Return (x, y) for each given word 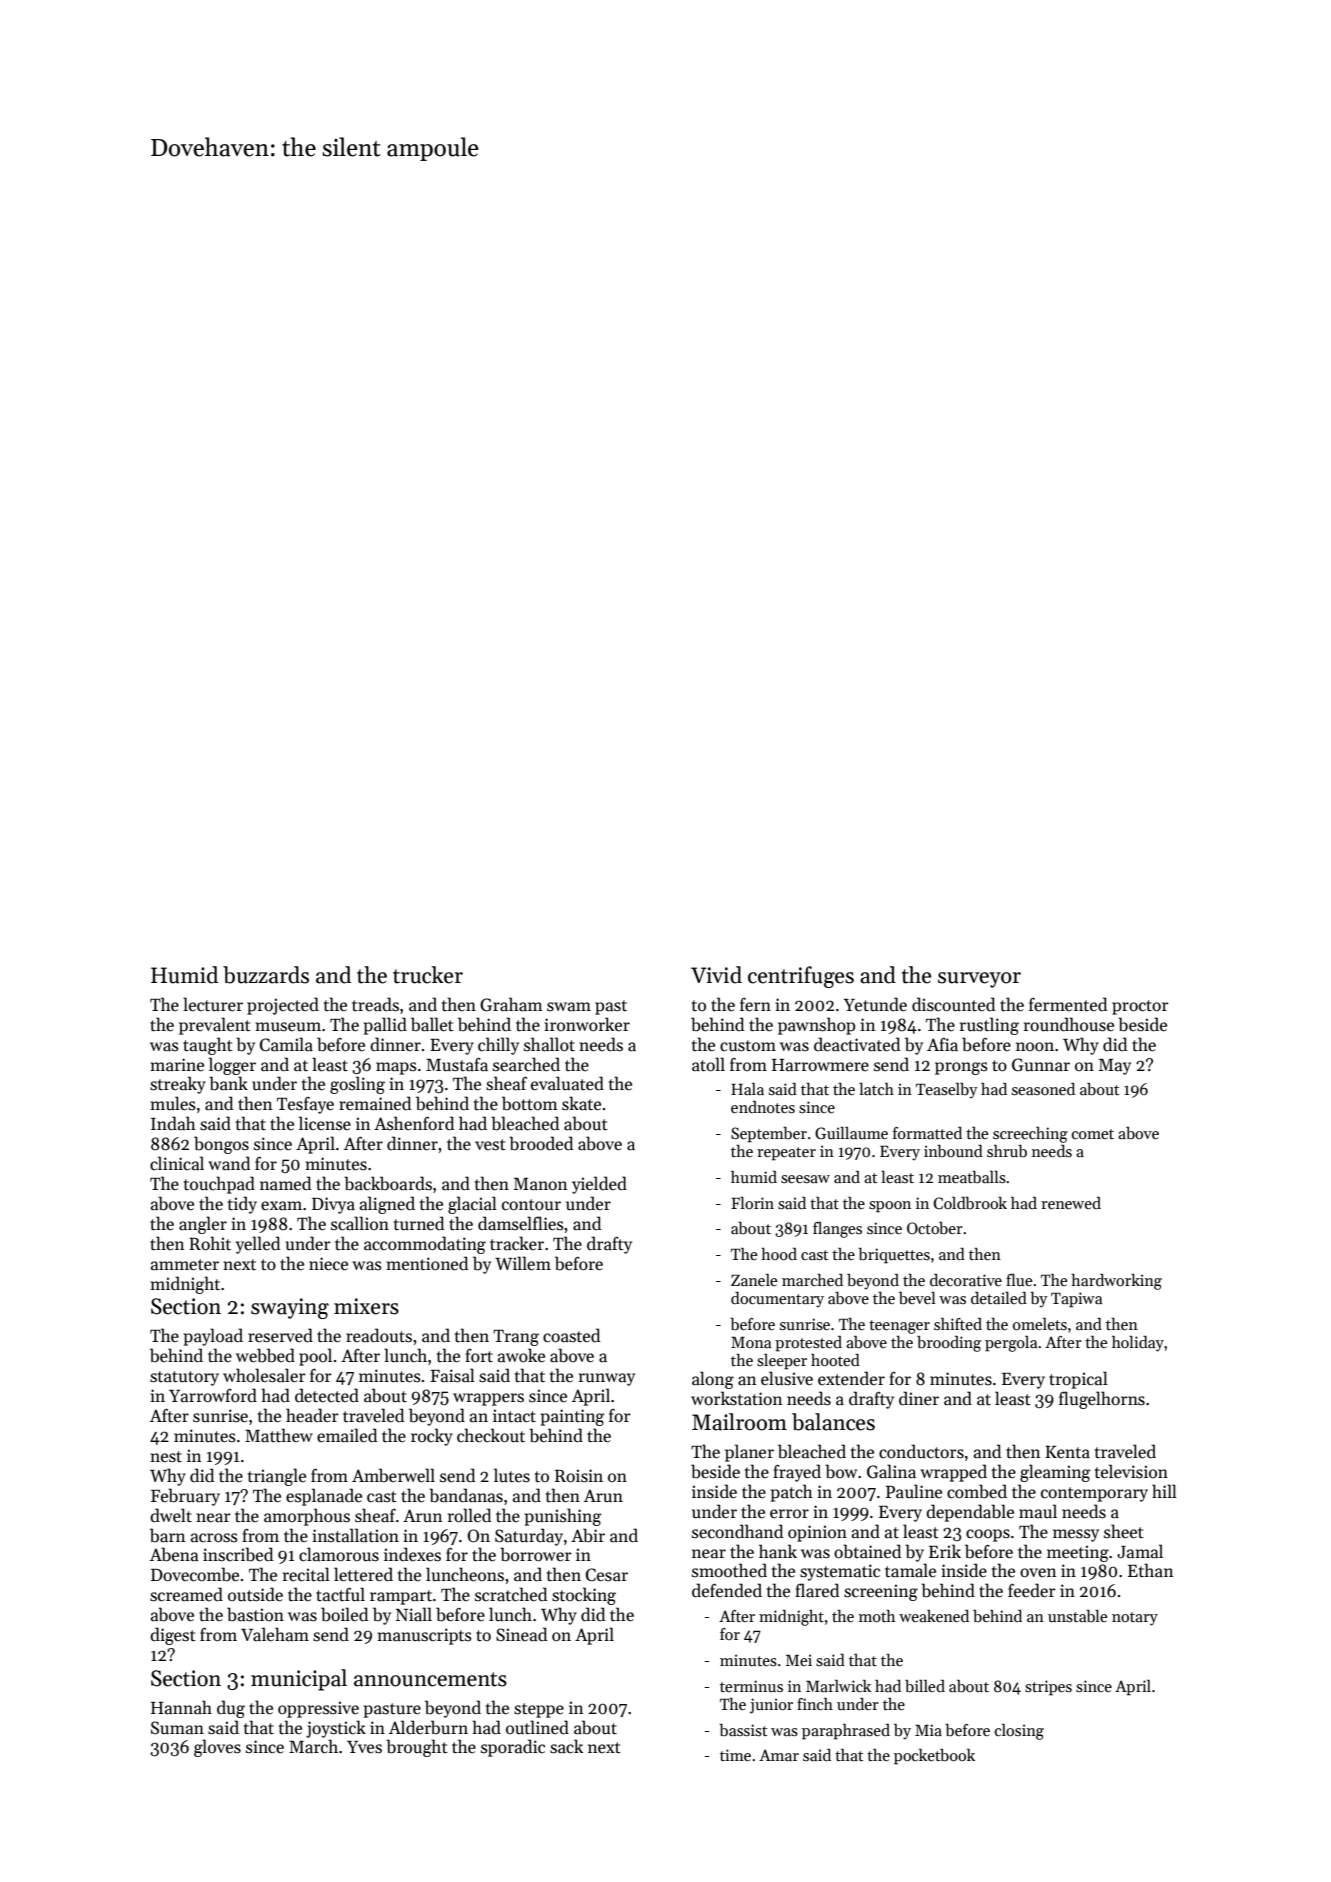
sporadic (513, 1748)
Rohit (210, 1243)
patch (792, 1493)
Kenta (1067, 1452)
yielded (599, 1185)
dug (231, 1709)
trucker (428, 975)
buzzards (266, 975)
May (1115, 1067)
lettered (363, 1574)
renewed (1071, 1203)
